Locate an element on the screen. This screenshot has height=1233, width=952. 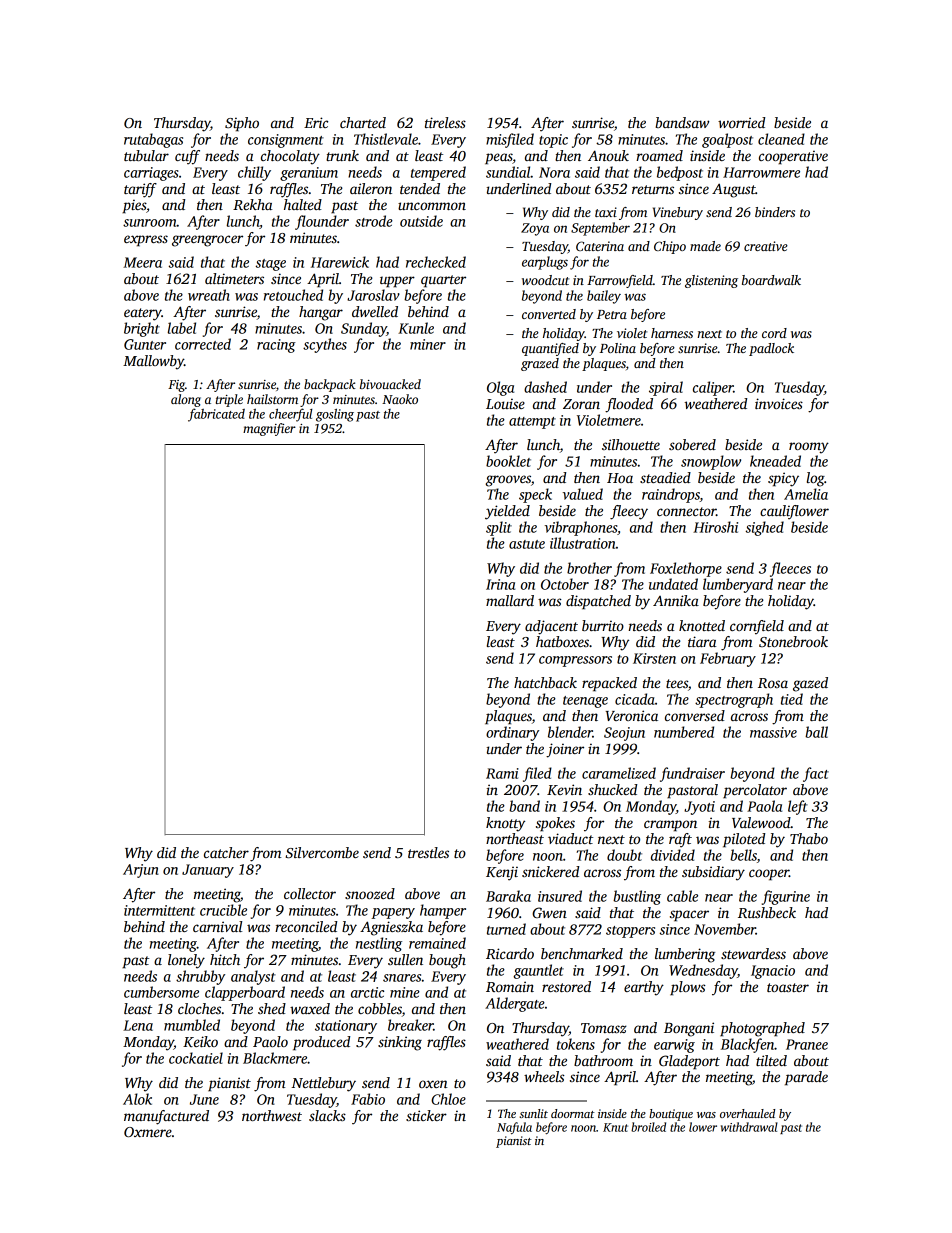
January is located at coordinates (208, 871).
